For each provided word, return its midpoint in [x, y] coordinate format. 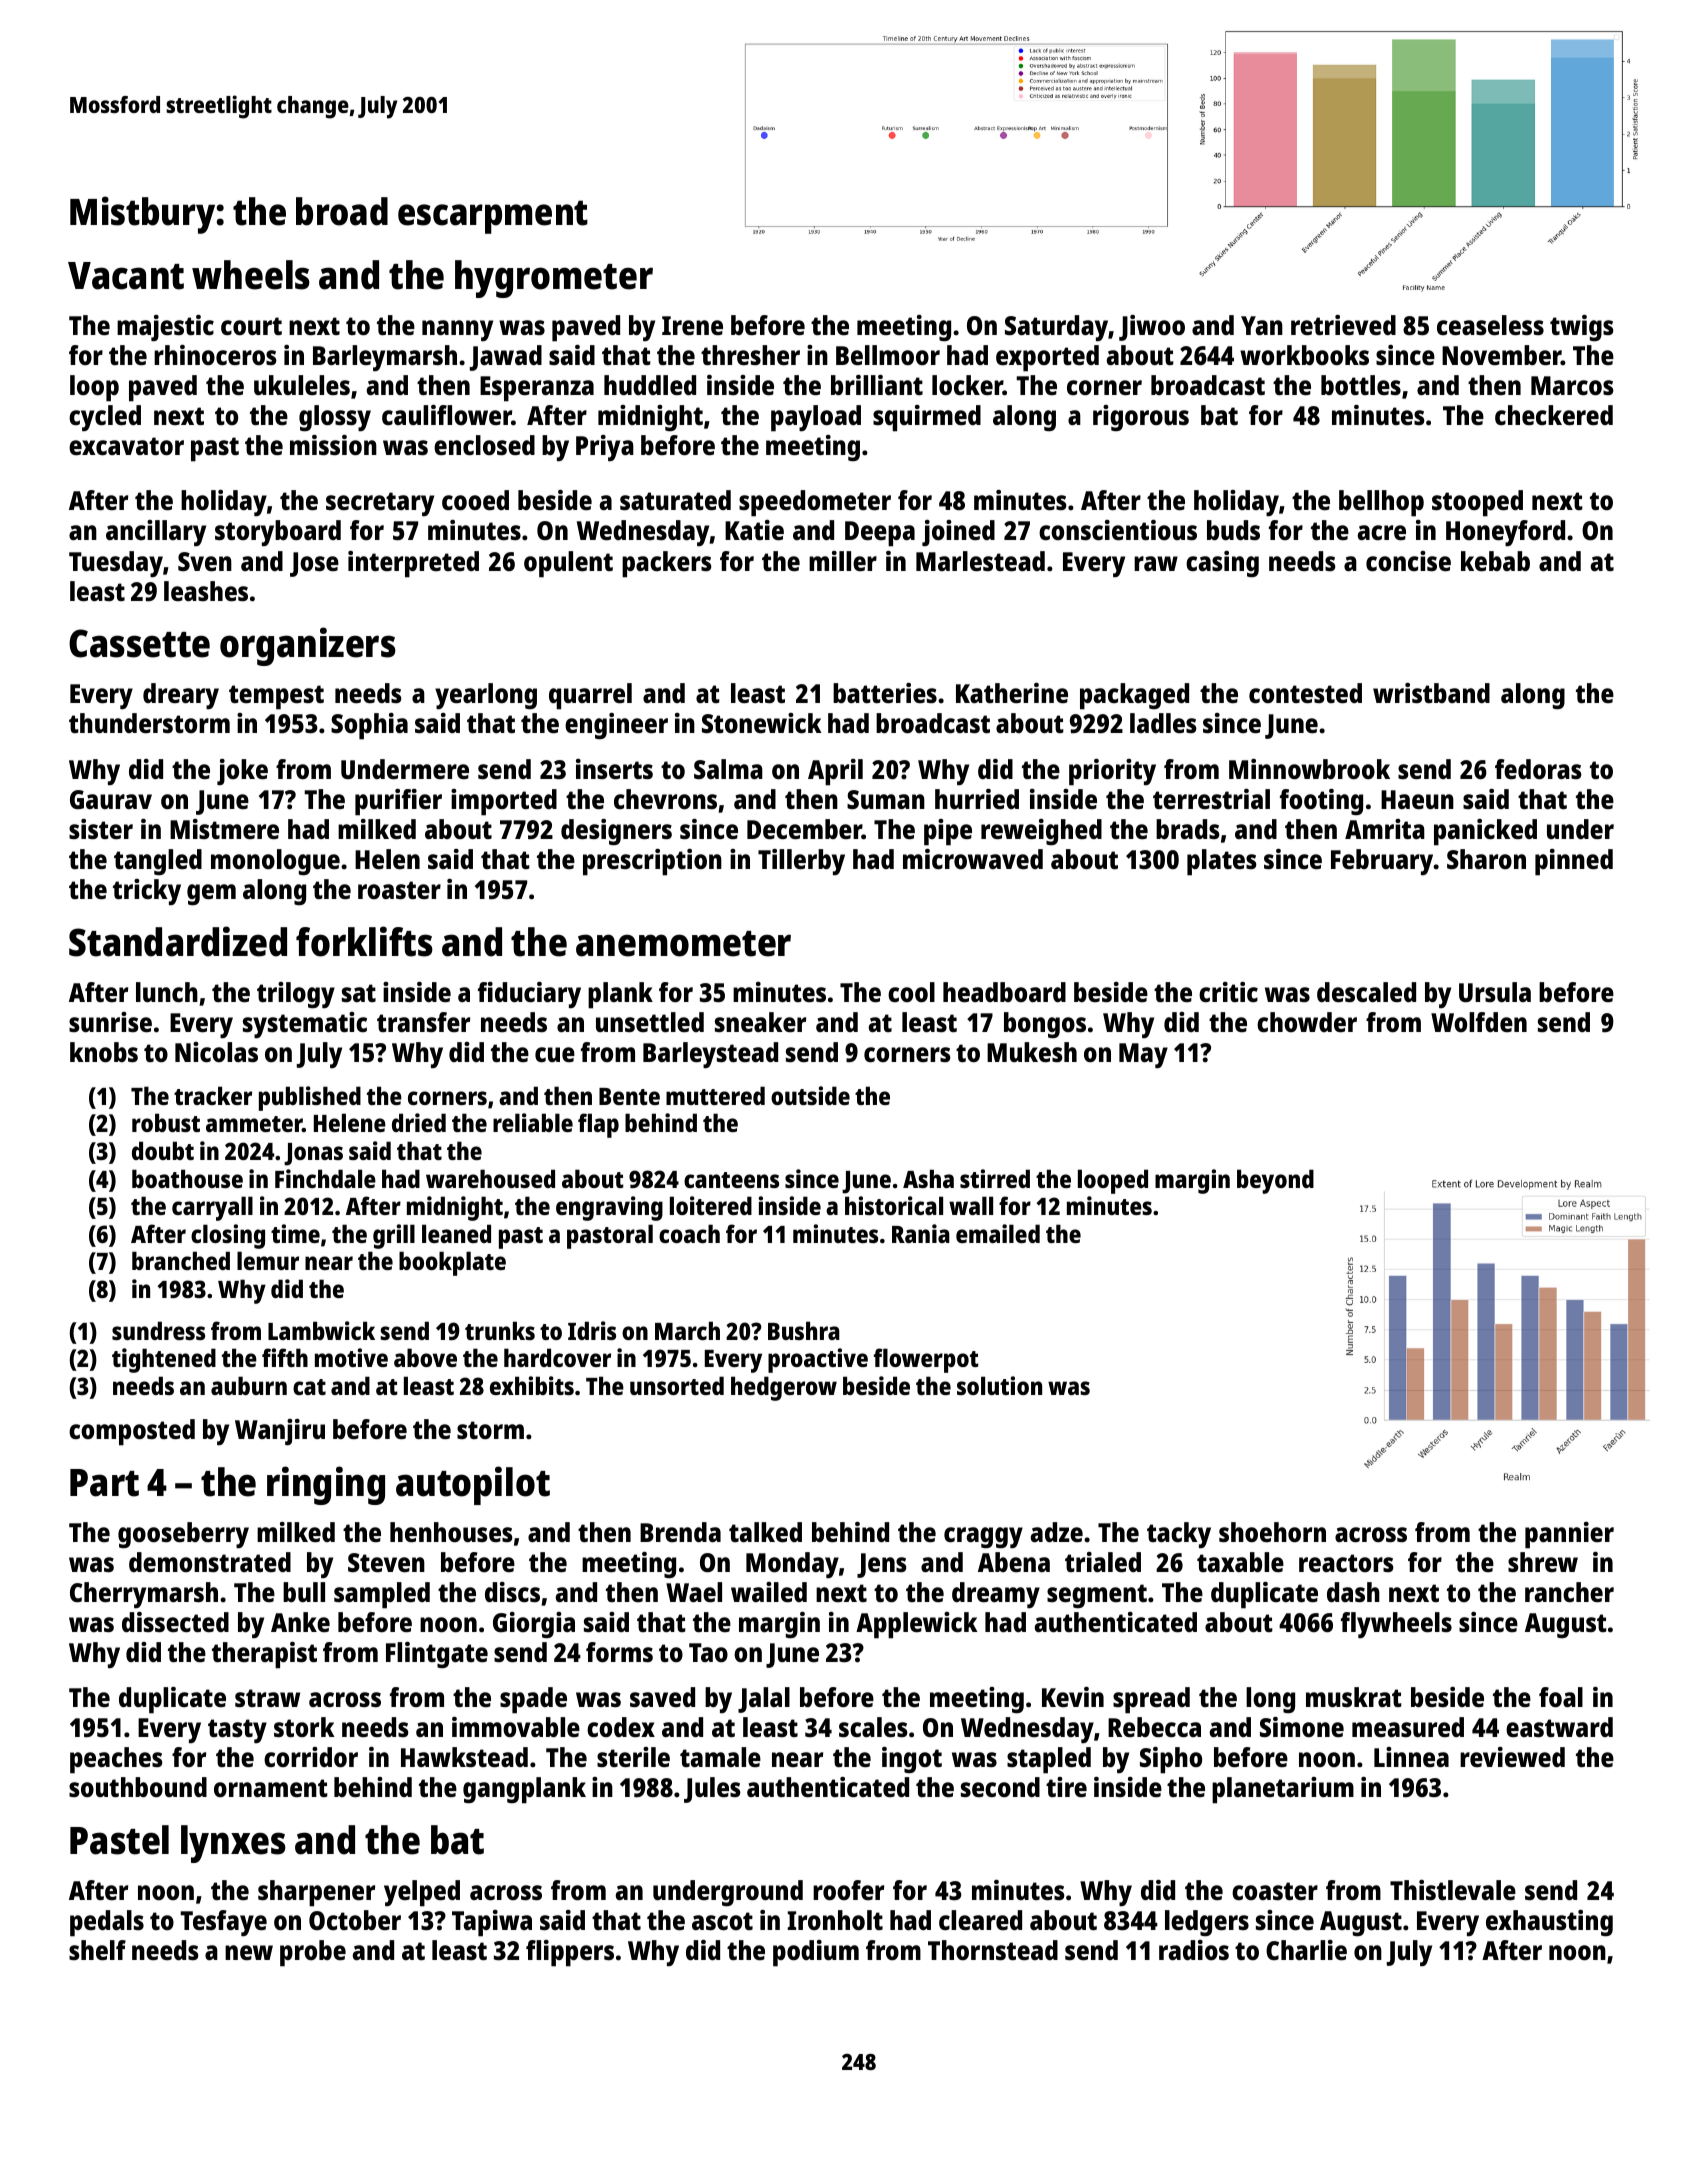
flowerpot [926, 1360]
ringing [326, 1485]
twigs [1582, 328]
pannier [1569, 1535]
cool [911, 992]
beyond [1275, 1181]
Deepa [880, 534]
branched [181, 1260]
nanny [457, 330]
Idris [592, 1330]
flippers [570, 1953]
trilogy [296, 995]
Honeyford [1505, 533]
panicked [1485, 832]
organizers [308, 646]
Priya [605, 448]
